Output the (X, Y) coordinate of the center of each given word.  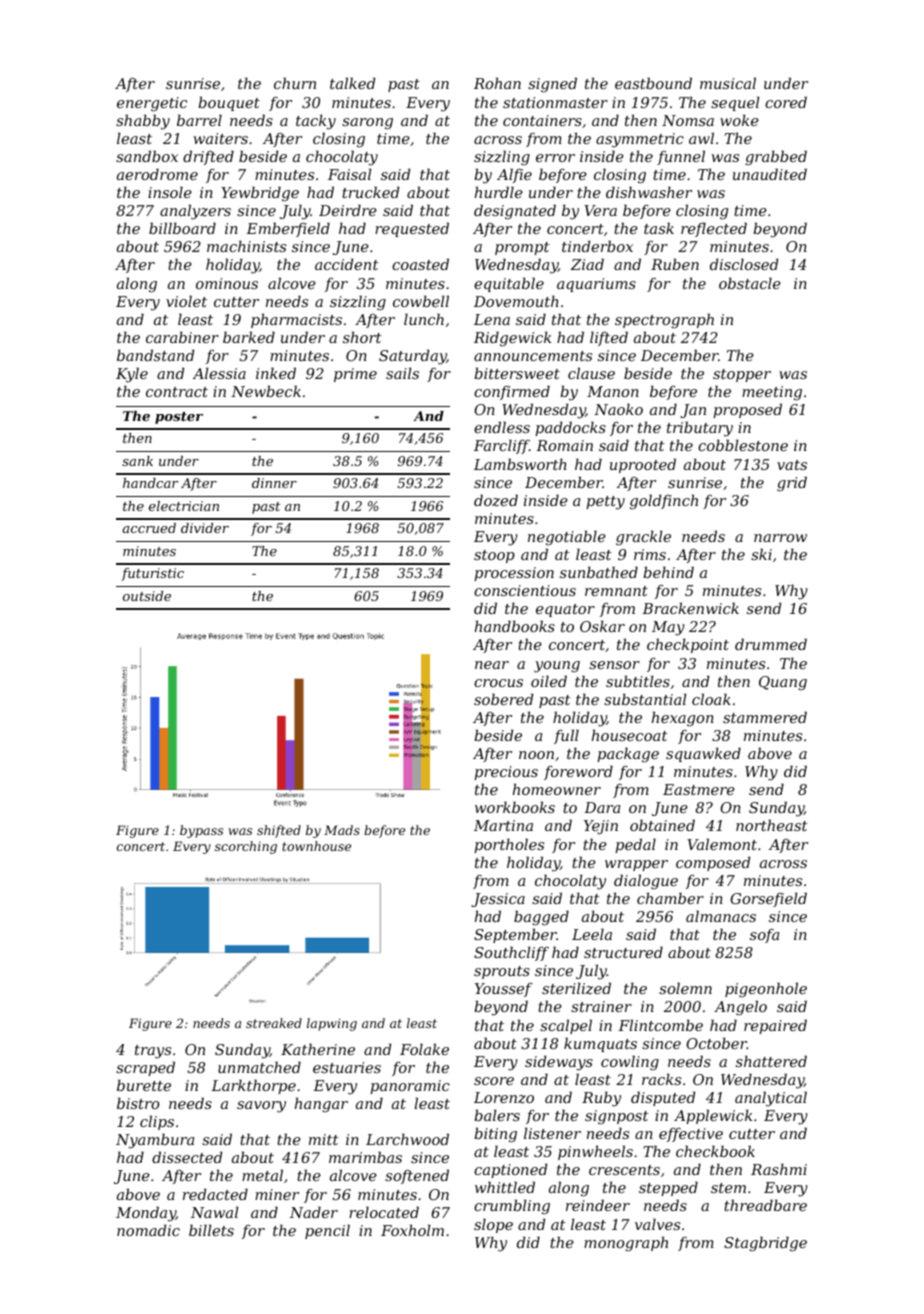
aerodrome (157, 174)
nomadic (148, 1230)
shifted (279, 831)
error (555, 158)
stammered (765, 717)
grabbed (776, 157)
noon (536, 755)
